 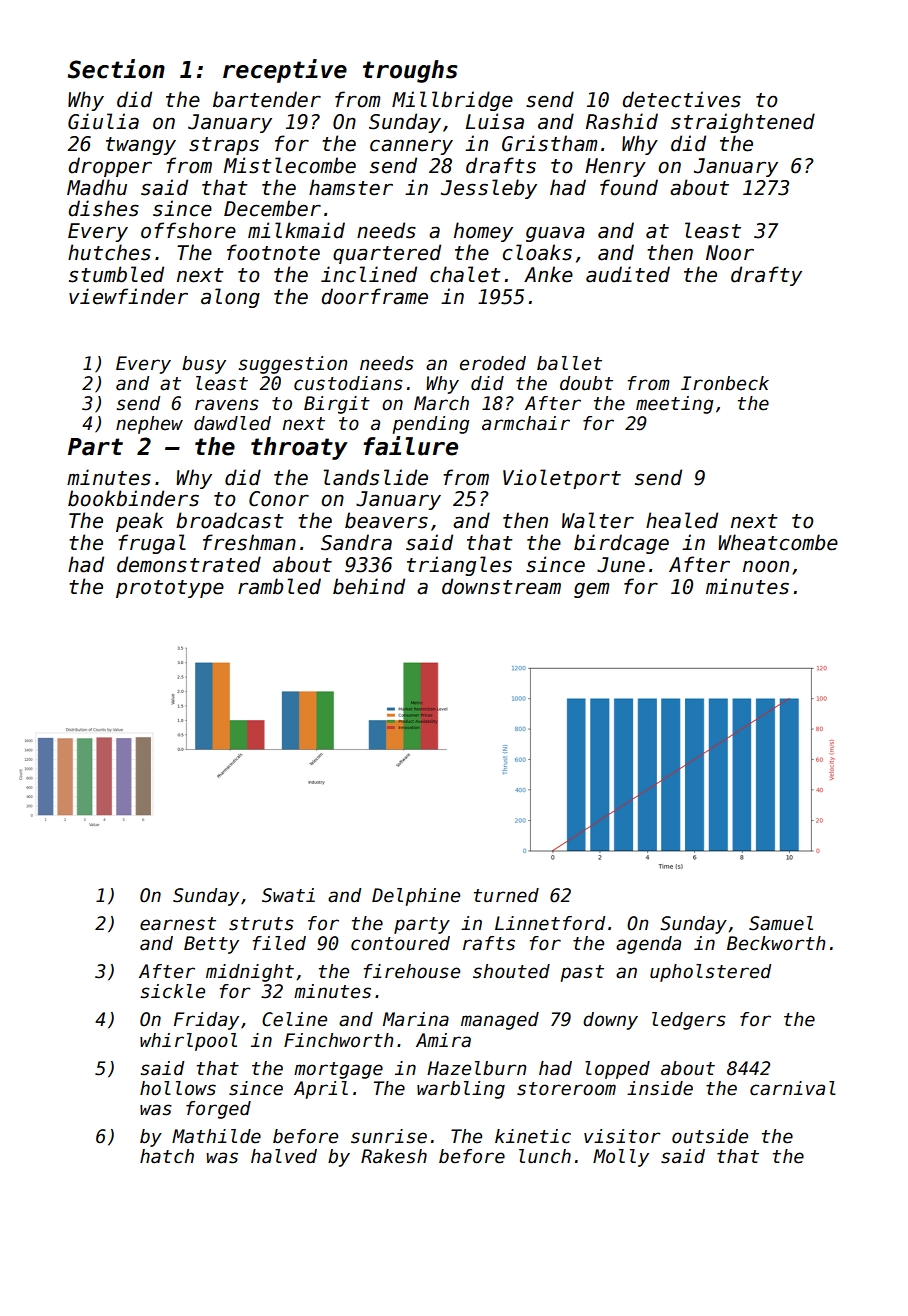 I want to click on Samuel, so click(x=781, y=923).
